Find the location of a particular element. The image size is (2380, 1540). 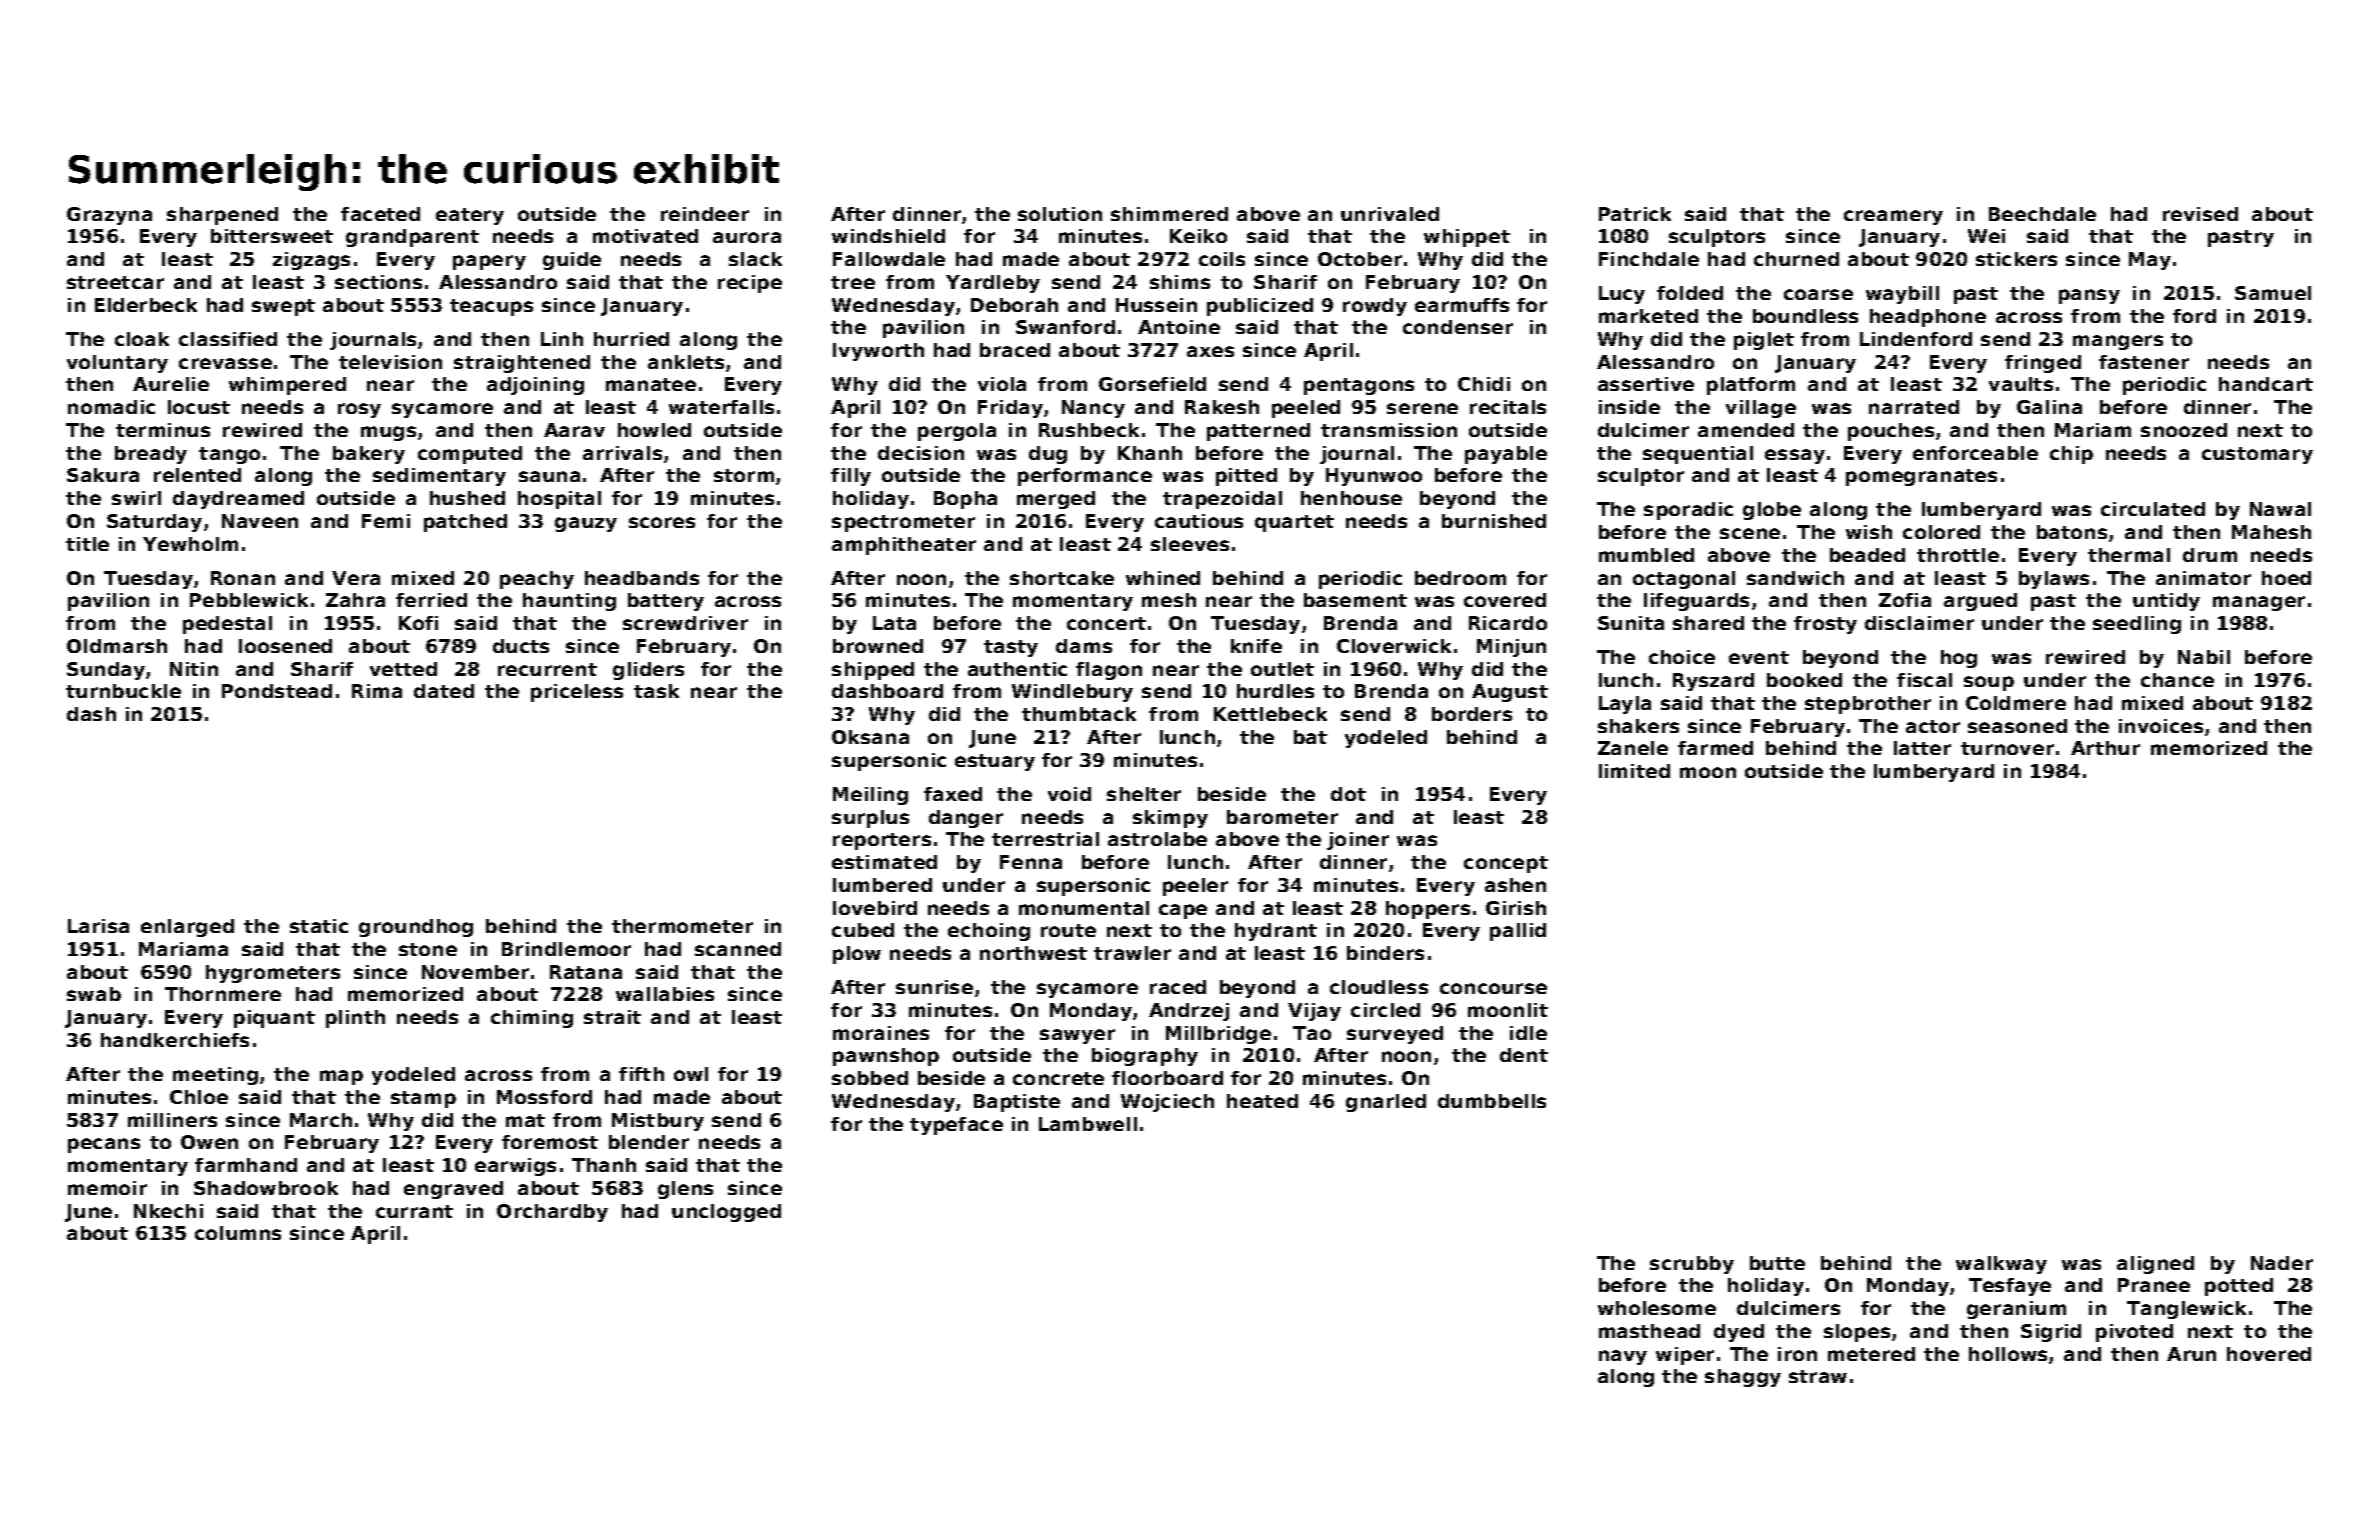

columns is located at coordinates (238, 1233).
